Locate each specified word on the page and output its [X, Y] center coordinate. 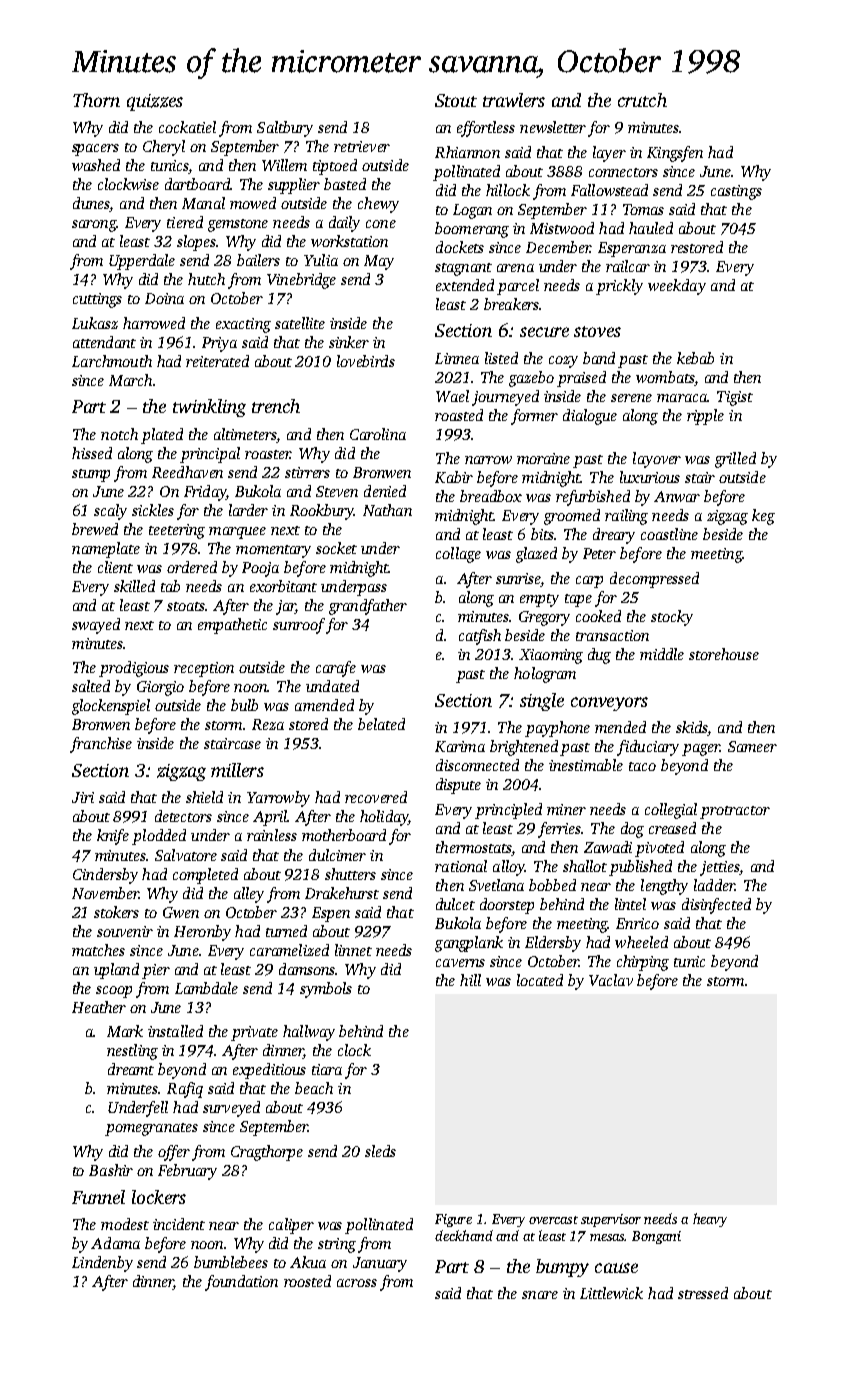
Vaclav [611, 980]
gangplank [469, 944]
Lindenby [102, 1264]
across [357, 1283]
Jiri [83, 797]
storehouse [724, 654]
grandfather [368, 607]
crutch [642, 100]
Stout [456, 100]
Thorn [96, 100]
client [115, 567]
